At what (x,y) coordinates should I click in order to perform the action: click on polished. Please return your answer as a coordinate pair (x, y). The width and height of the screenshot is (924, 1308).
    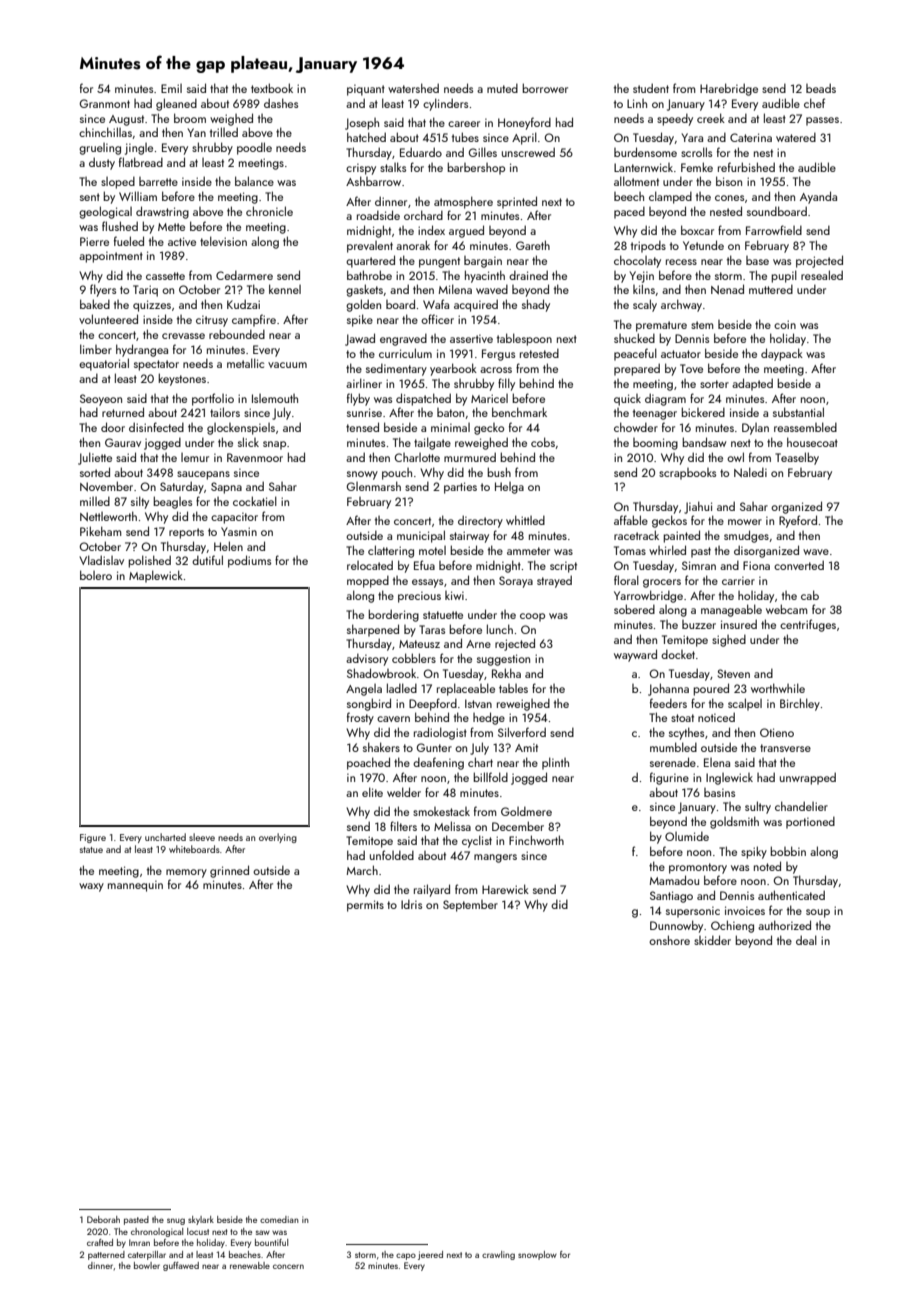
    Looking at the image, I should click on (149, 561).
